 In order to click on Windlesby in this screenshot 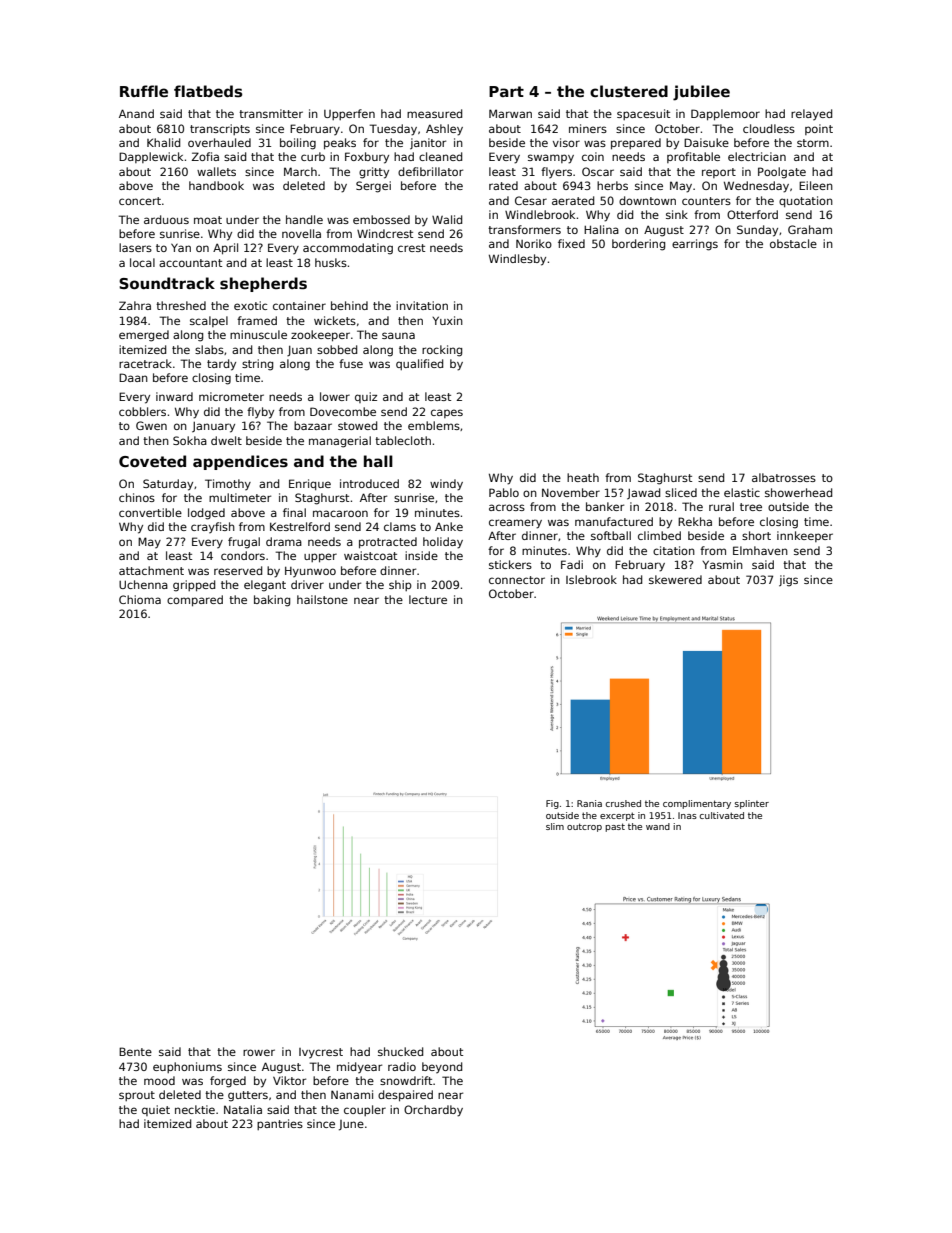, I will do `click(517, 260)`.
